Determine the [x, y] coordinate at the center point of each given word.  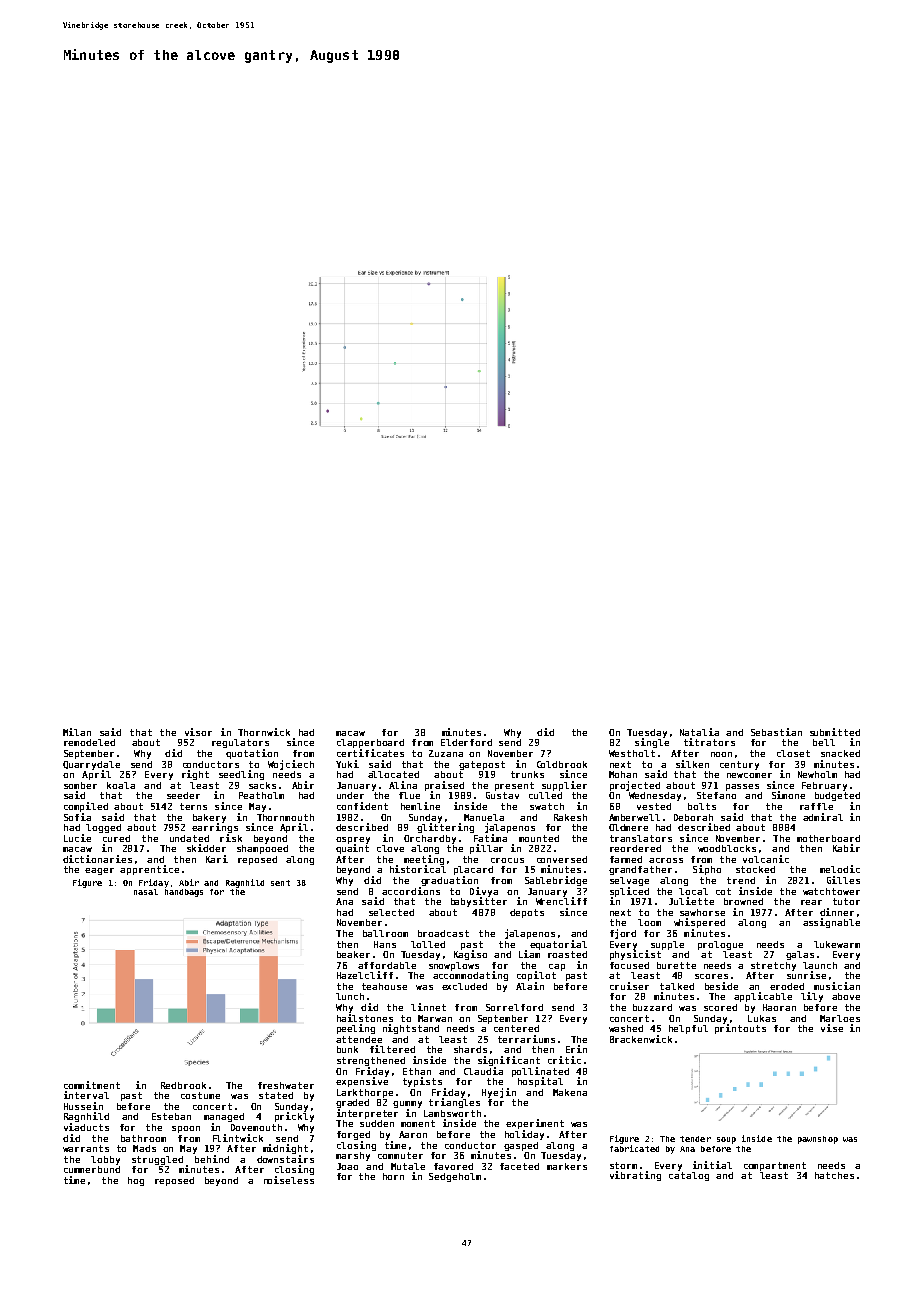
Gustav [502, 795]
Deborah [693, 817]
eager [99, 871]
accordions [411, 891]
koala [121, 785]
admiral [823, 817]
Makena [570, 1092]
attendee [359, 1039]
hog [136, 1181]
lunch [350, 996]
